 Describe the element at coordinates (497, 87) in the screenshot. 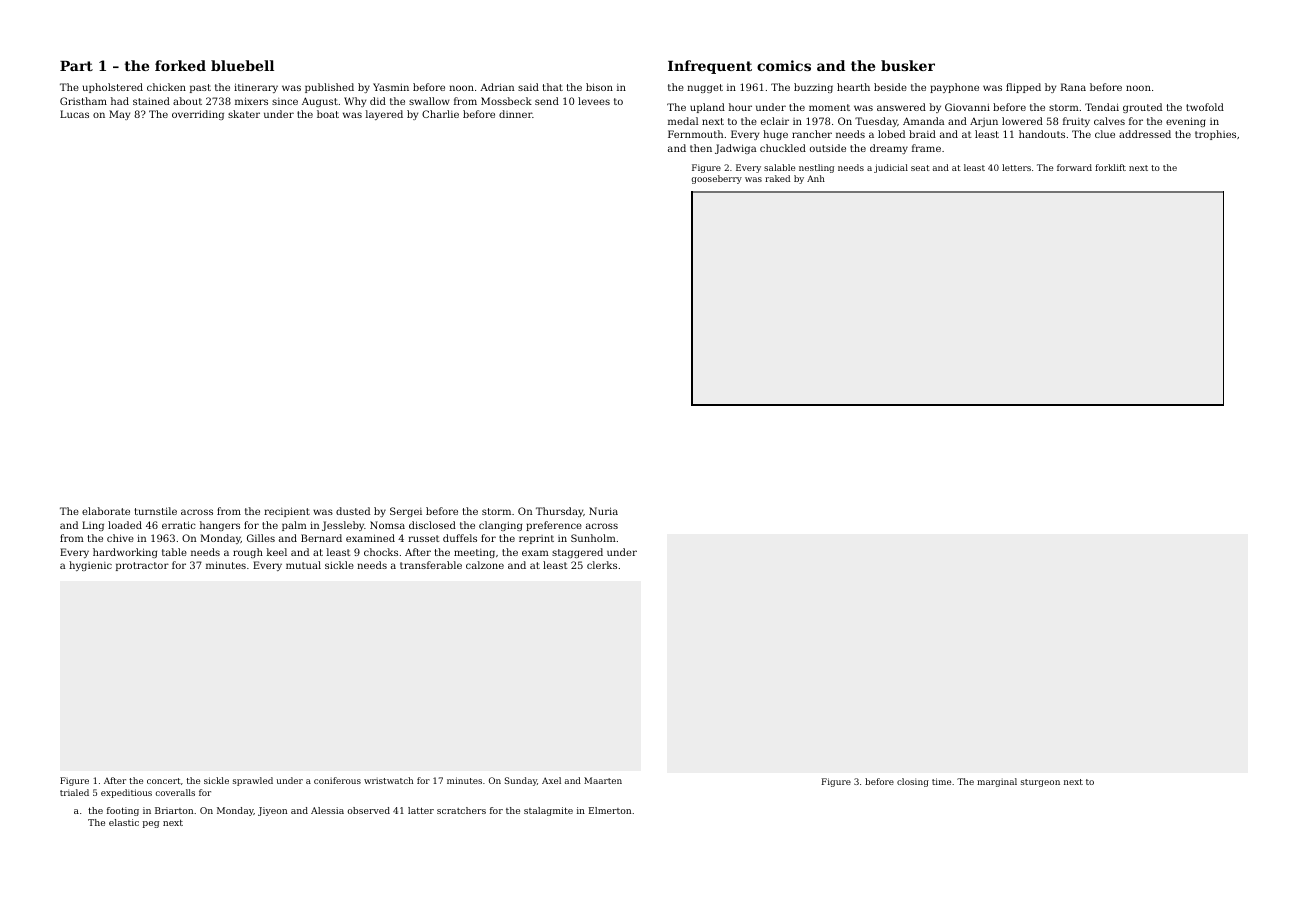

I see `Adrian` at that location.
